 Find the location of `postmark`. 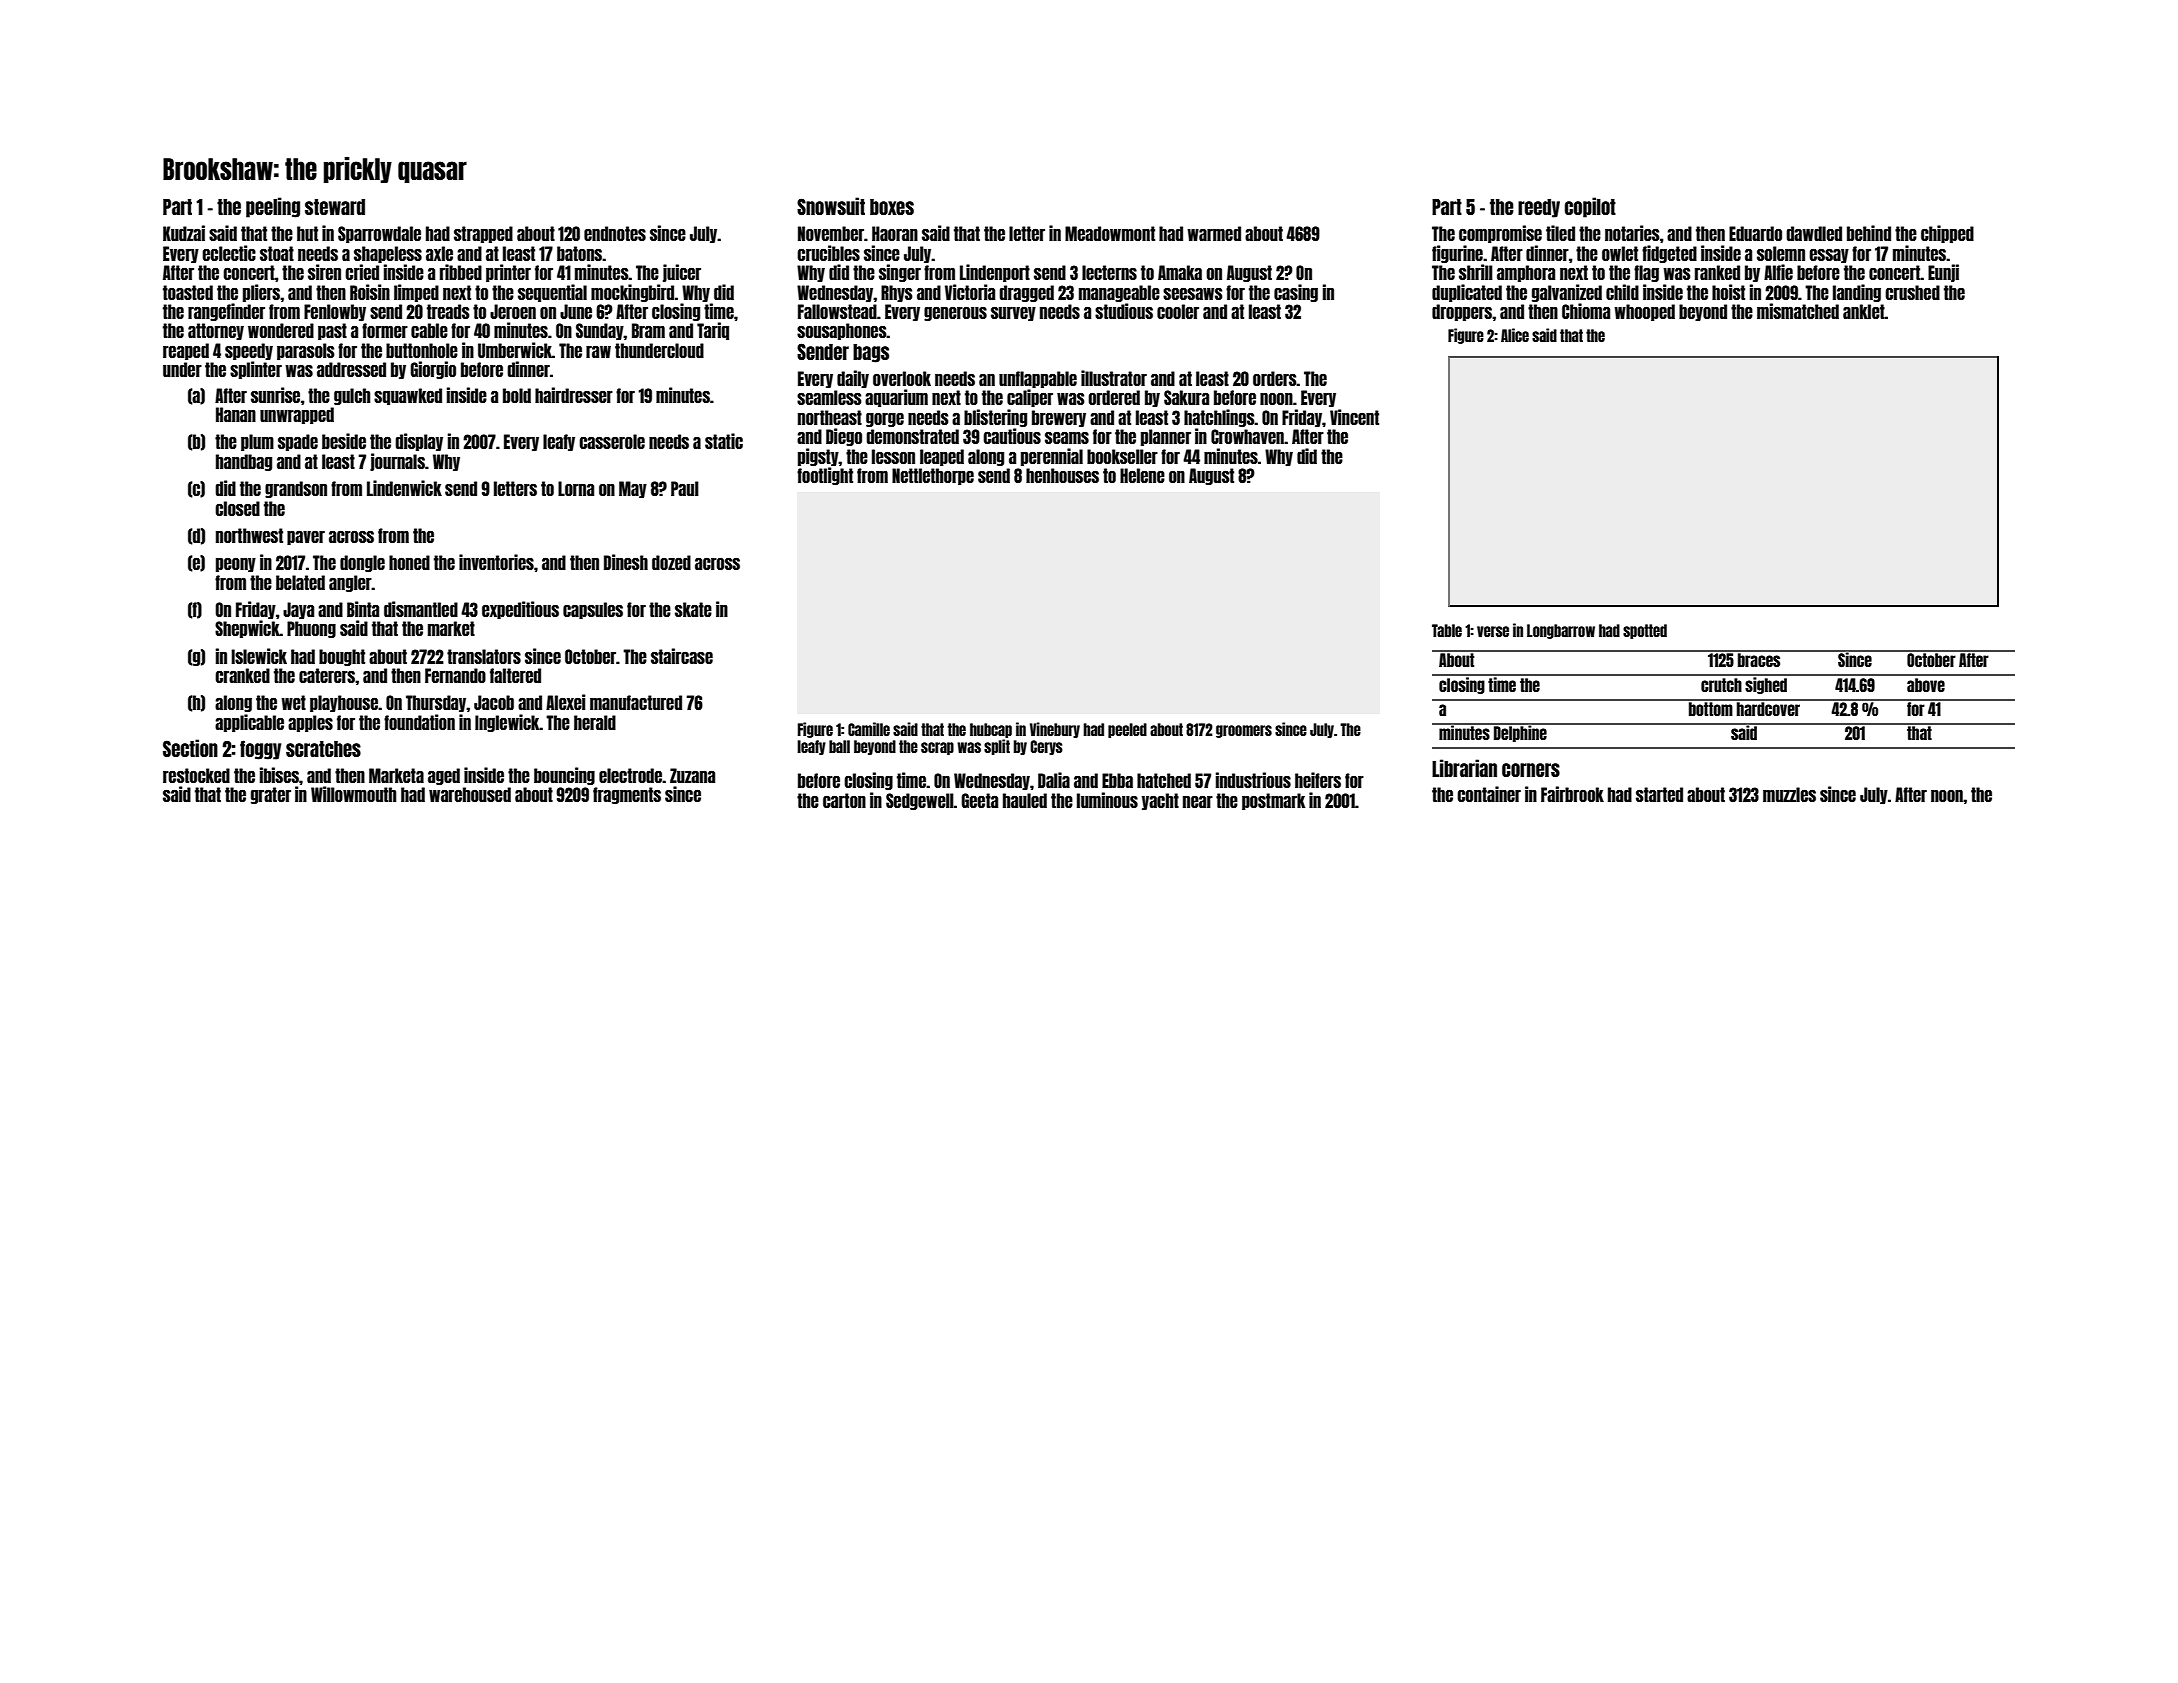

postmark is located at coordinates (1273, 801).
